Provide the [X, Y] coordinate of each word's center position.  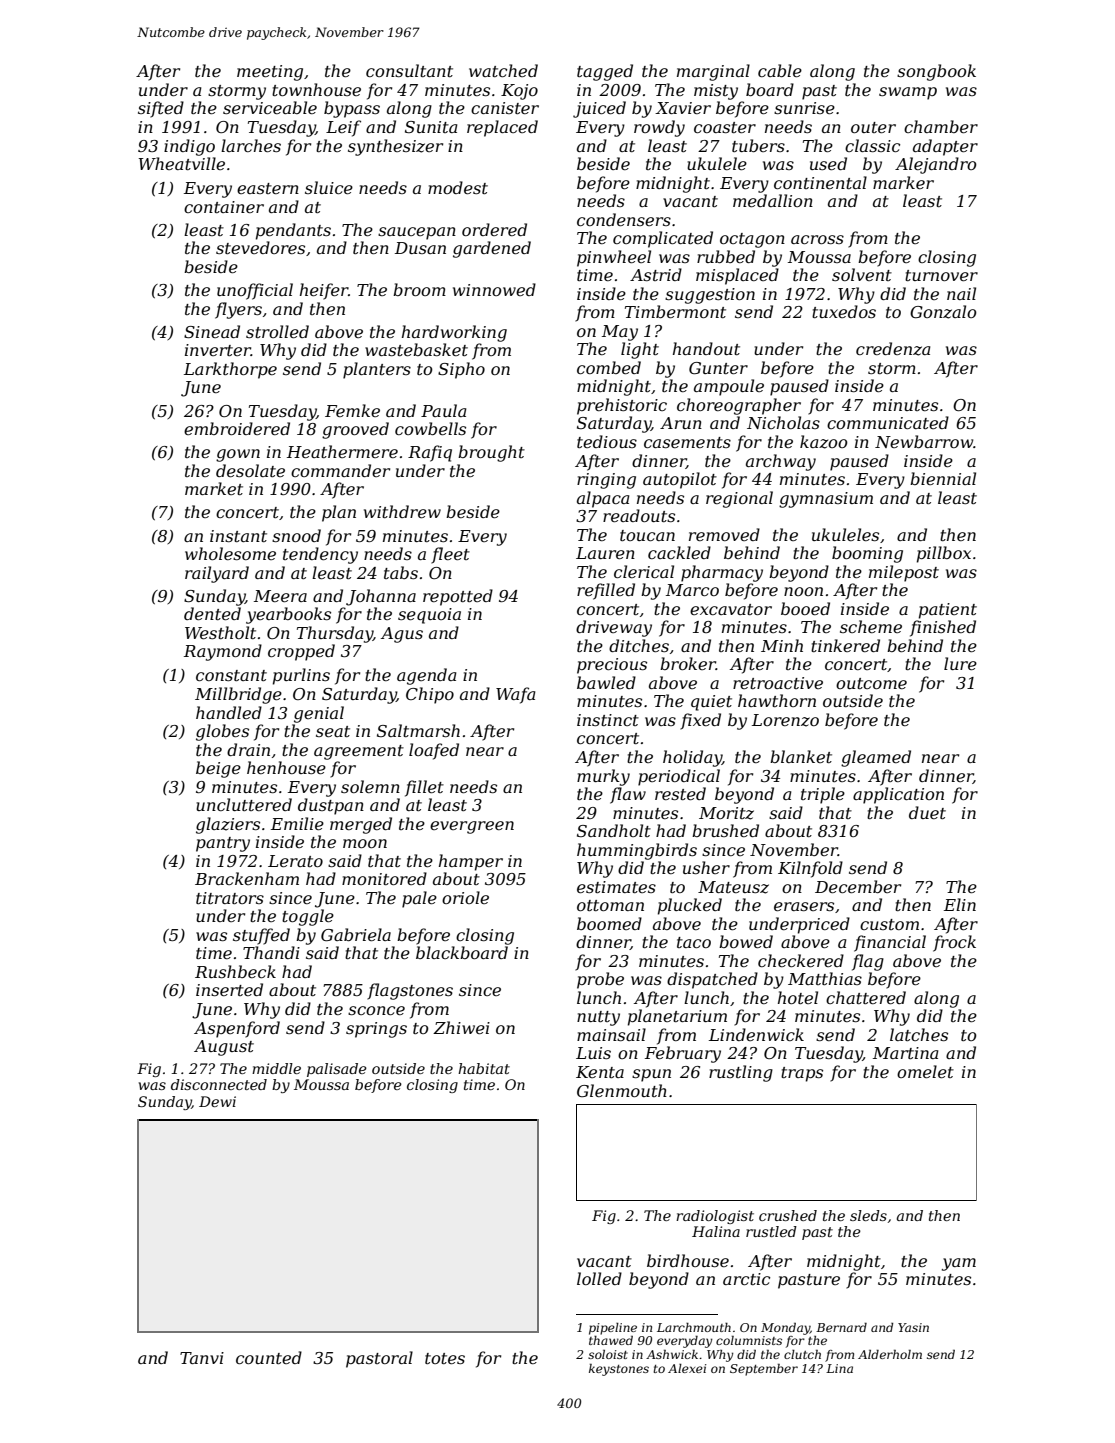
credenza [893, 349]
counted [269, 1357]
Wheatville [182, 163]
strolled [277, 331]
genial [319, 714]
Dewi [217, 1101]
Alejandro [936, 165]
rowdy [659, 128]
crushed [788, 1215]
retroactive [778, 683]
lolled [599, 1278]
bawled [606, 682]
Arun [681, 423]
